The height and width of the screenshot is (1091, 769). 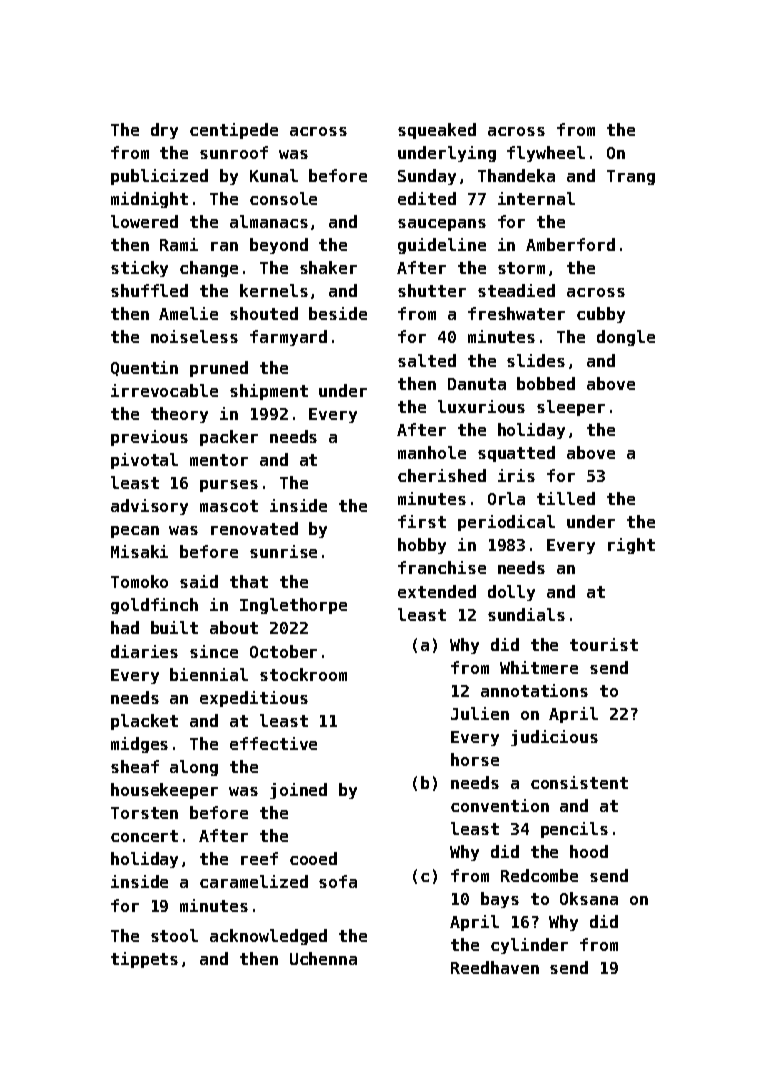 I want to click on manhole, so click(x=432, y=452).
